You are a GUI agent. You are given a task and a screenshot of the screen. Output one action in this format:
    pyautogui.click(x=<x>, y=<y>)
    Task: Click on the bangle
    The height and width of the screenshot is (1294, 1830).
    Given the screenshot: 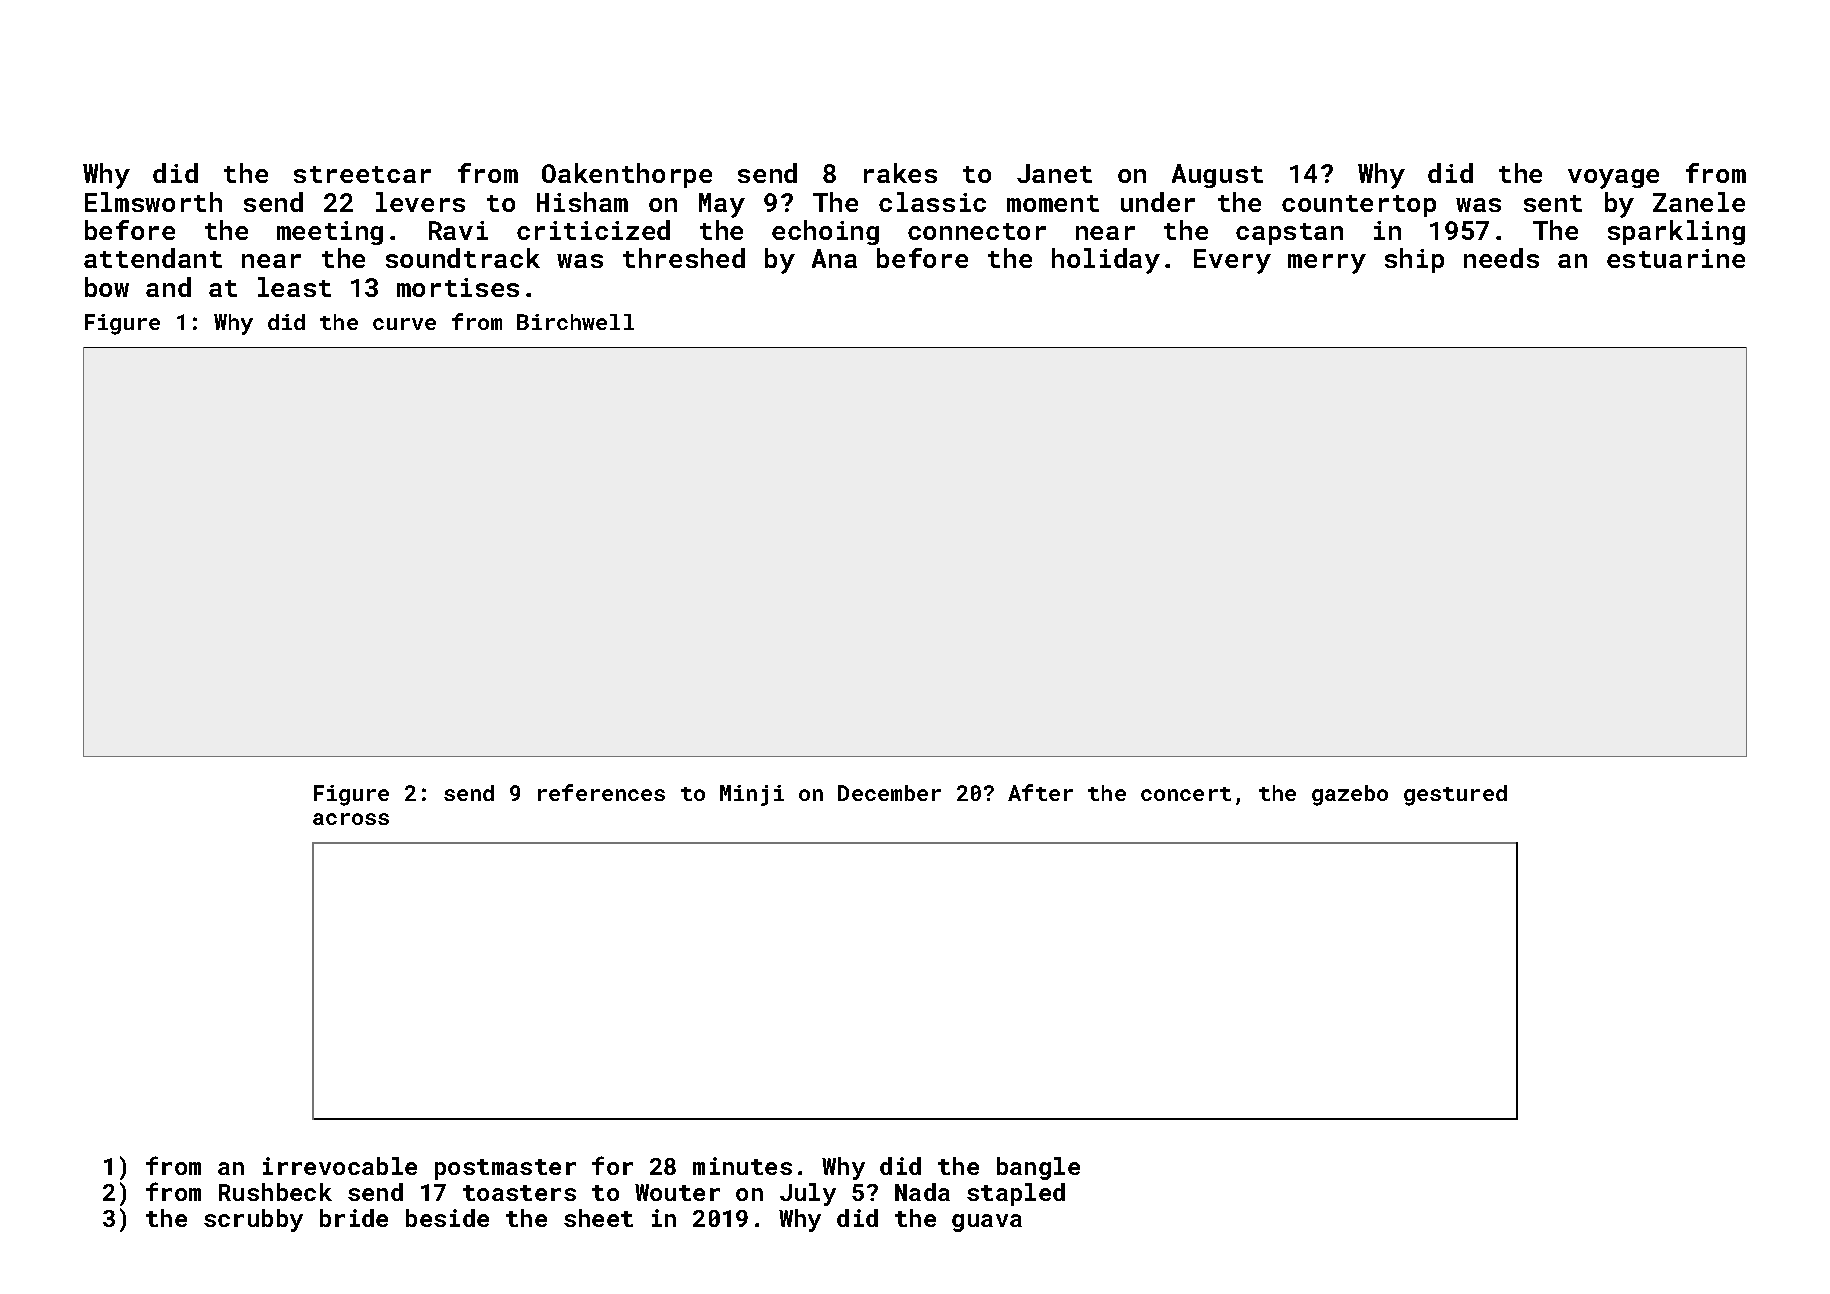 What is the action you would take?
    pyautogui.click(x=1038, y=1168)
